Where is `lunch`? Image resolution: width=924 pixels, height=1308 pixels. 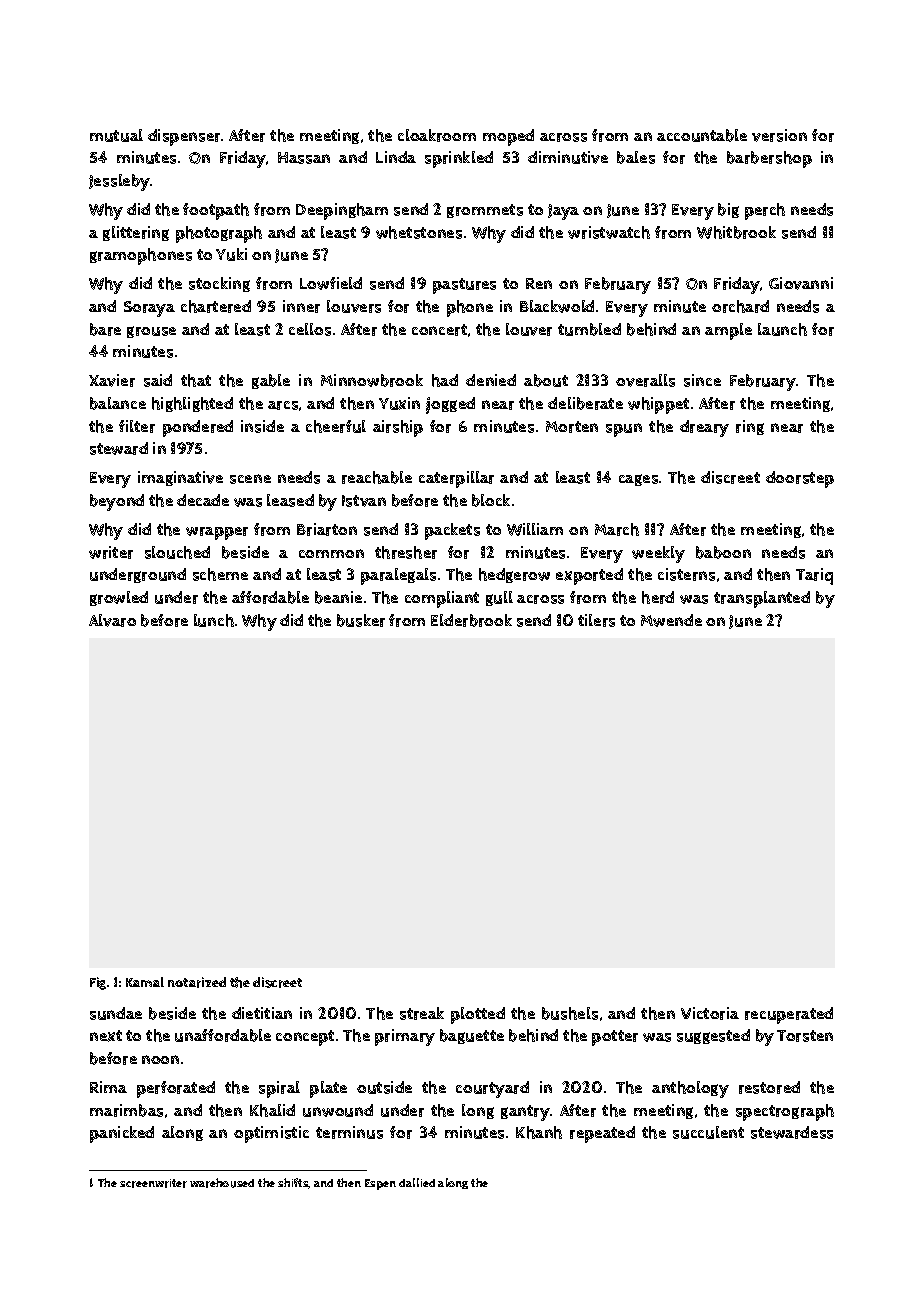 lunch is located at coordinates (214, 620).
